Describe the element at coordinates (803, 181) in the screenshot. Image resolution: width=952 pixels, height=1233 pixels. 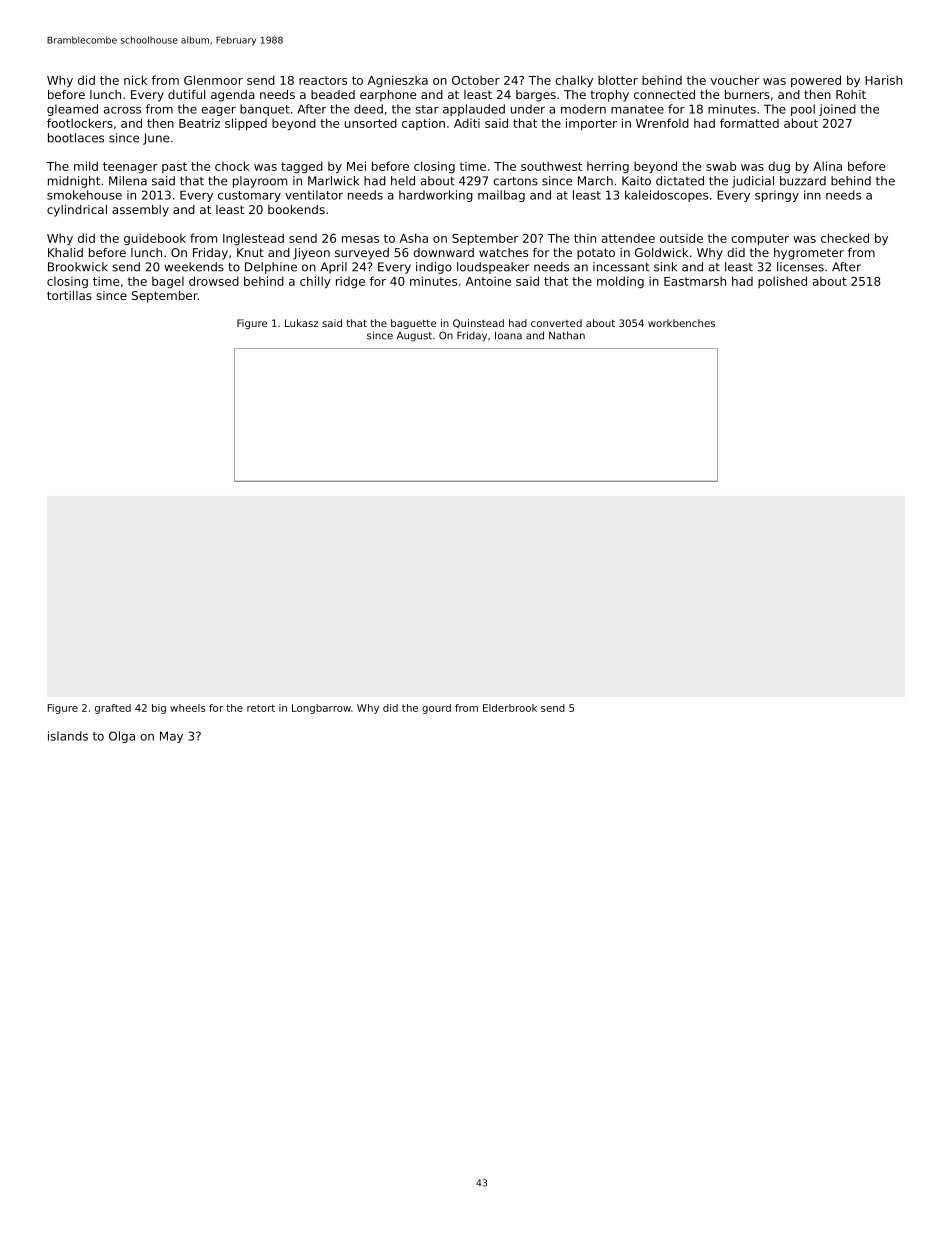
I see `buzzard` at that location.
